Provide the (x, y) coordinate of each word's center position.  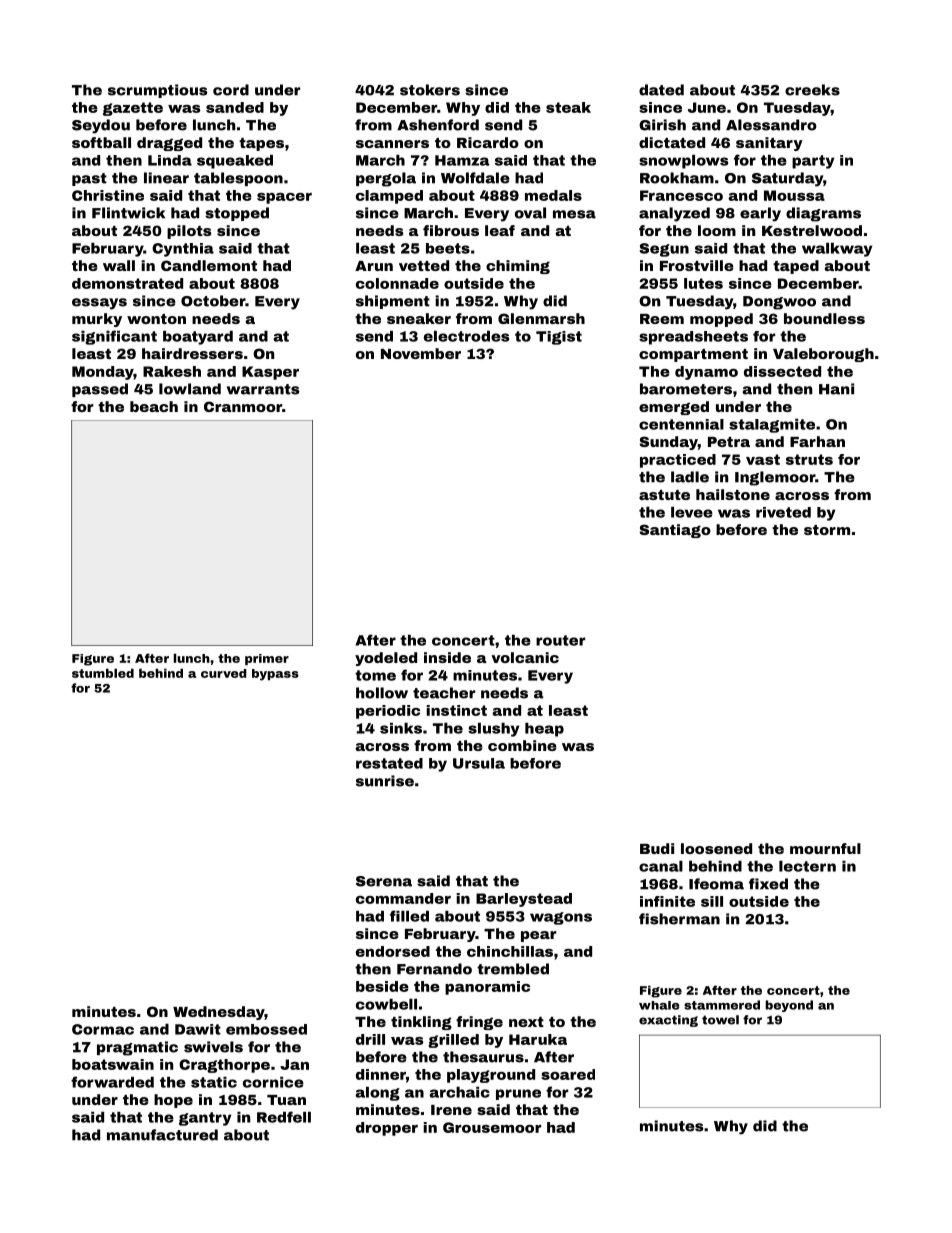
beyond (789, 1006)
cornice (273, 1082)
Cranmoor (243, 406)
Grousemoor (492, 1127)
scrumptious (157, 91)
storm (827, 530)
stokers (430, 90)
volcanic (525, 657)
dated (661, 90)
